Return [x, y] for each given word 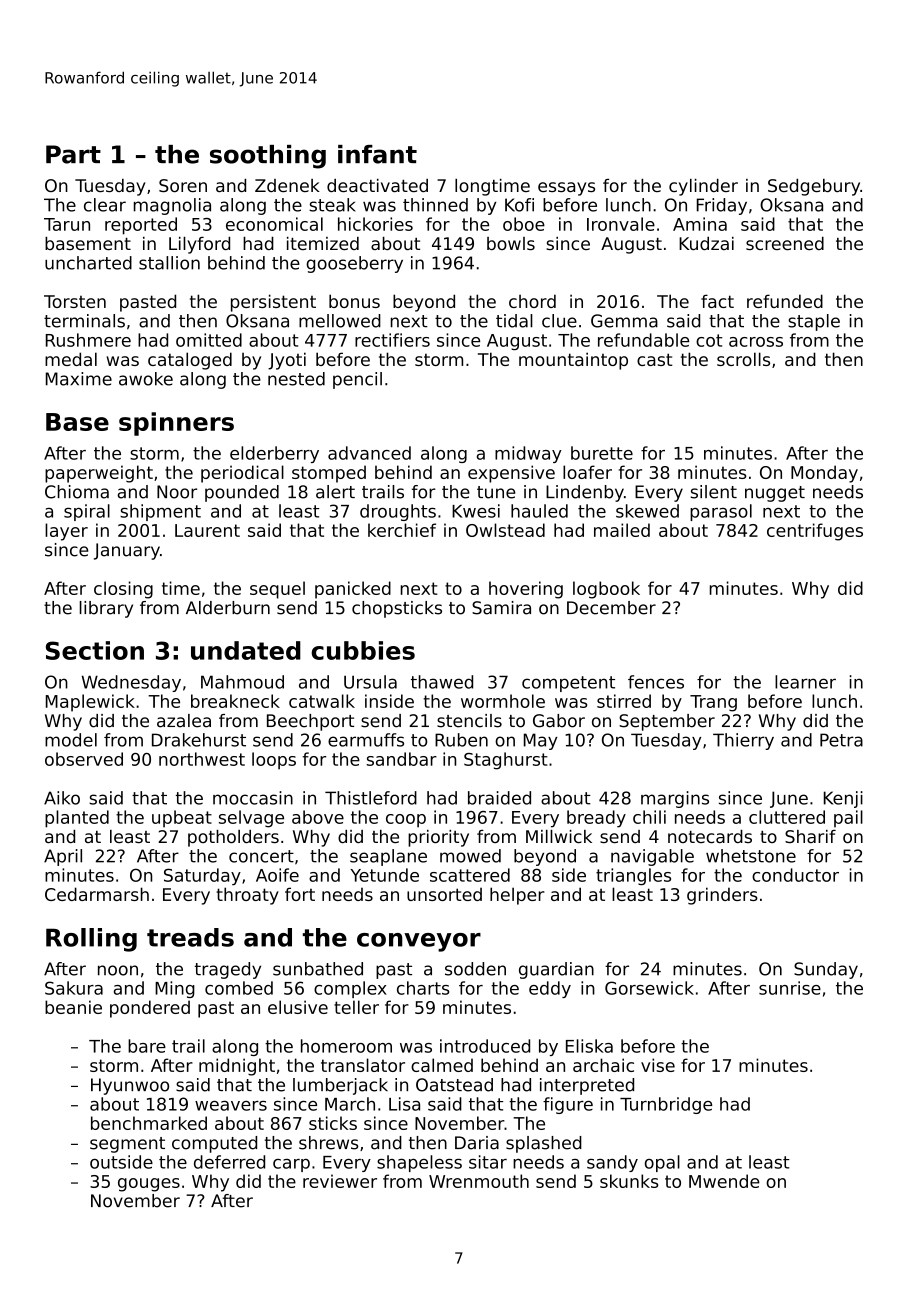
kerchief [402, 530]
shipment [160, 512]
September [667, 722]
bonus [354, 301]
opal [662, 1163]
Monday [824, 474]
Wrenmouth [479, 1181]
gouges [149, 1185]
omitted [209, 340]
